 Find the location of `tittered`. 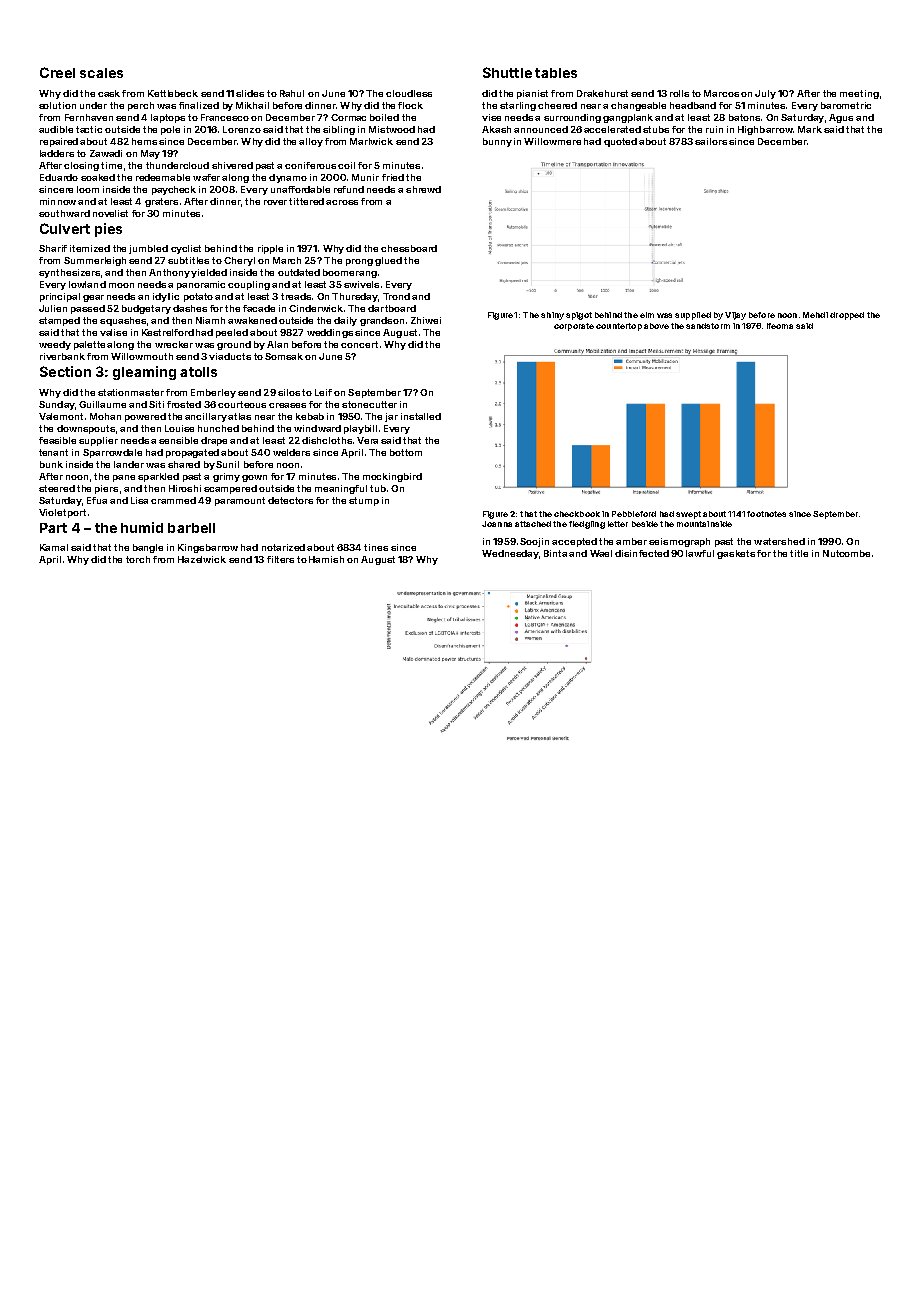

tittered is located at coordinates (306, 201).
